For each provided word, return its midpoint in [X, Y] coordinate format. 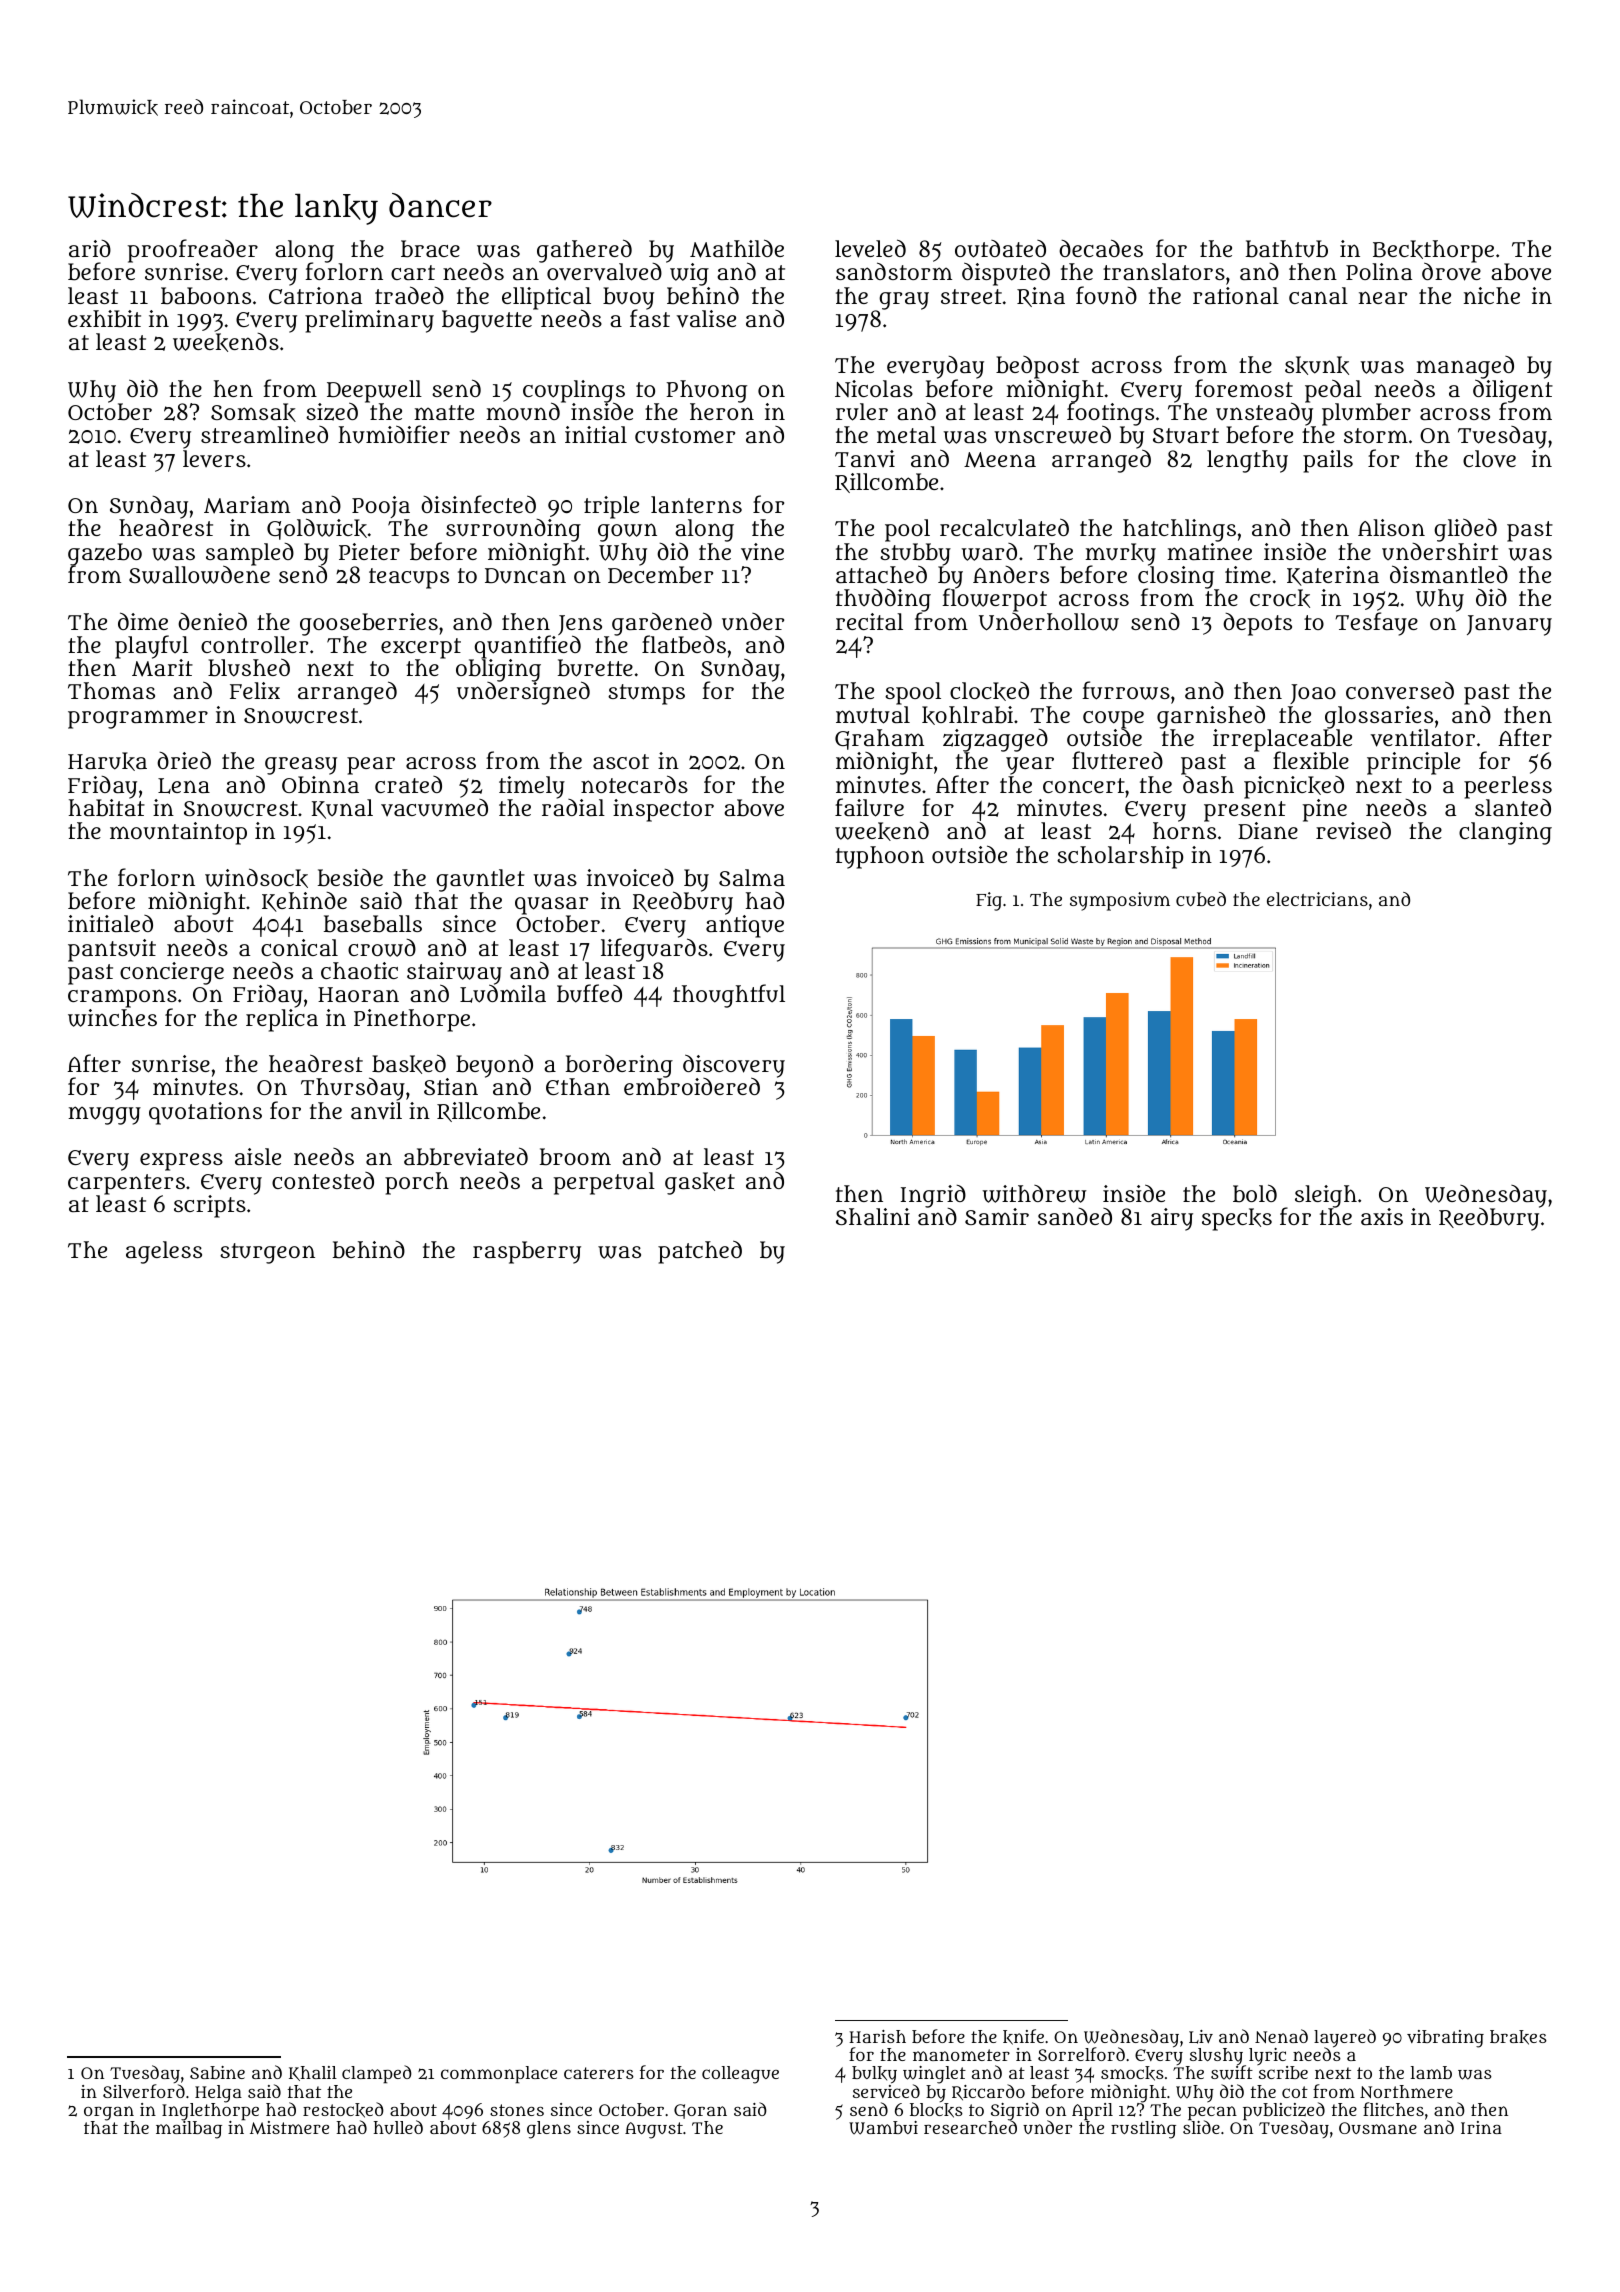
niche [1492, 295]
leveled [870, 248]
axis [1382, 1216]
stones [517, 2110]
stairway [454, 973]
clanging [1505, 833]
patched [700, 1252]
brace [430, 249]
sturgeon [267, 1253]
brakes [1518, 2037]
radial [573, 807]
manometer [961, 2055]
